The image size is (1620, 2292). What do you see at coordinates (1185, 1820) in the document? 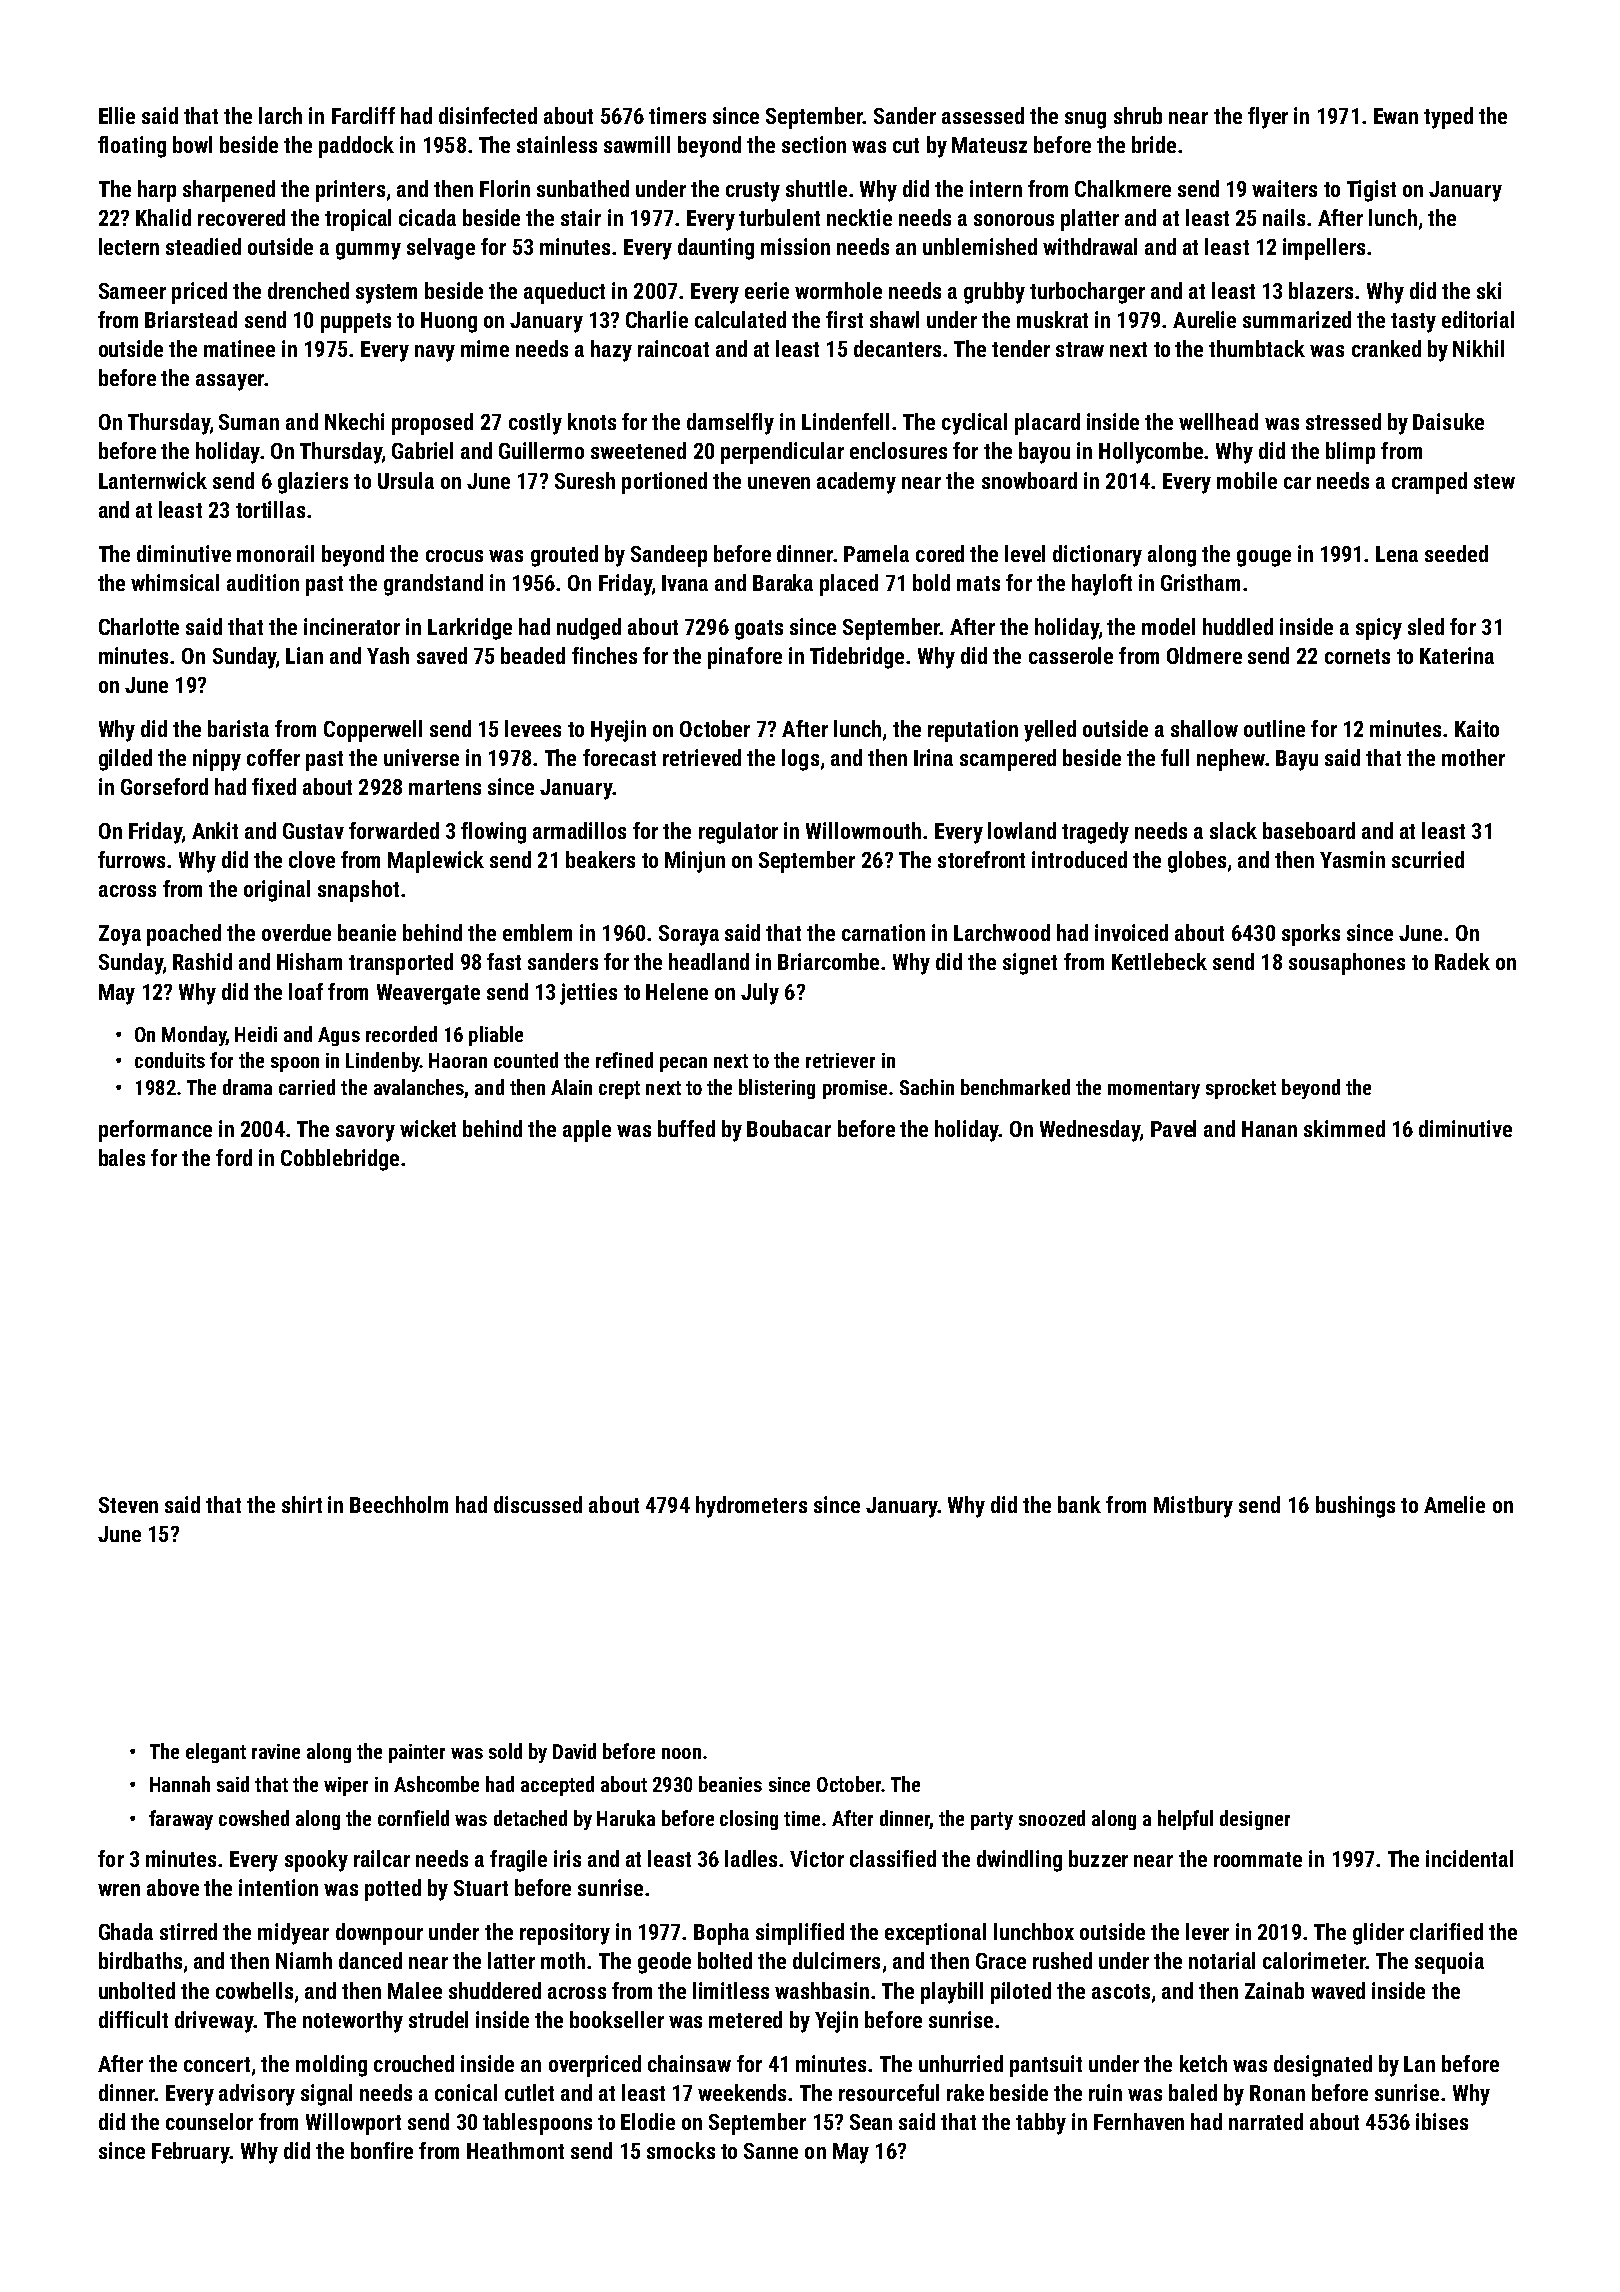
I see `helpful` at bounding box center [1185, 1820].
